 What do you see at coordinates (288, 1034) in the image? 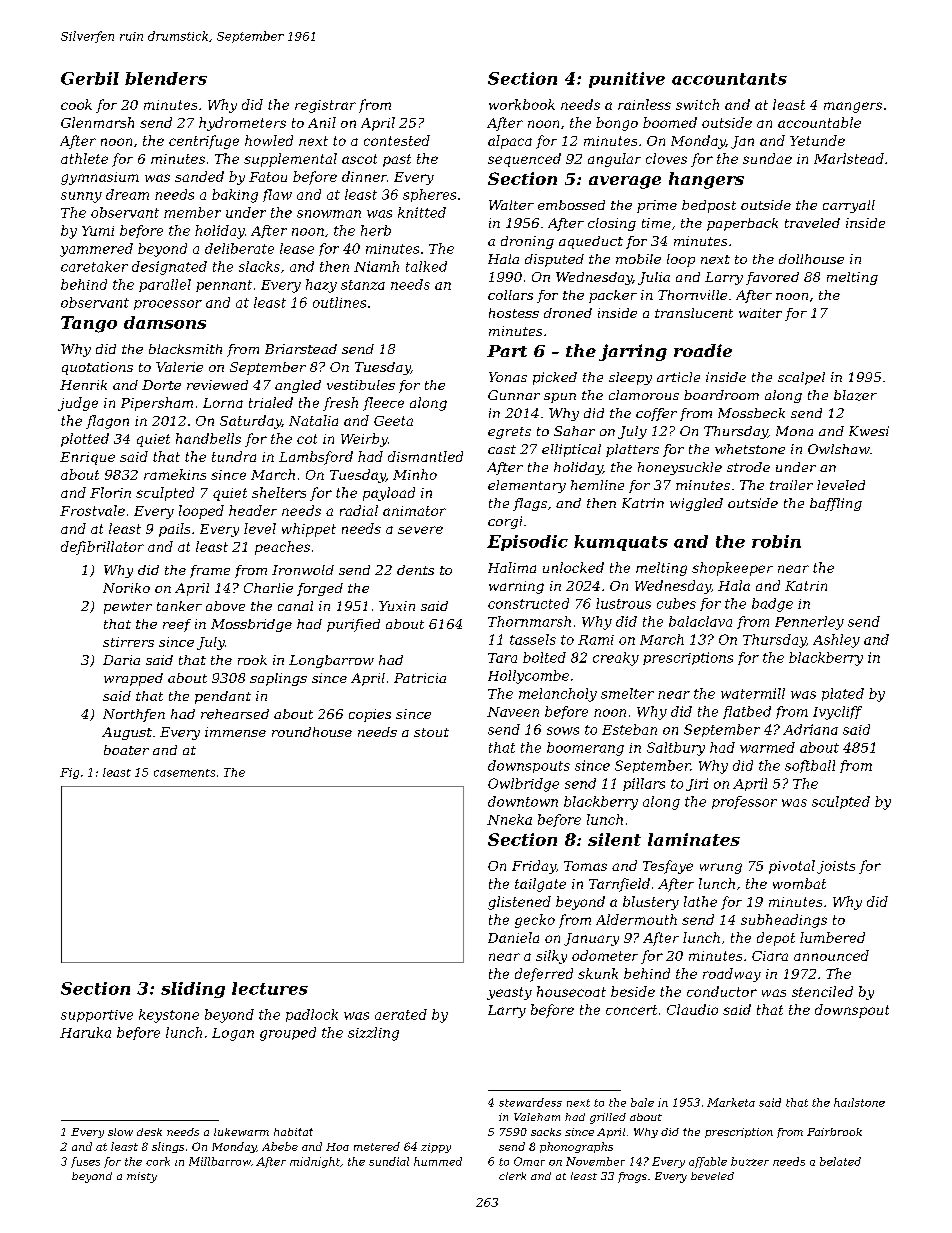
I see `grouped` at bounding box center [288, 1034].
